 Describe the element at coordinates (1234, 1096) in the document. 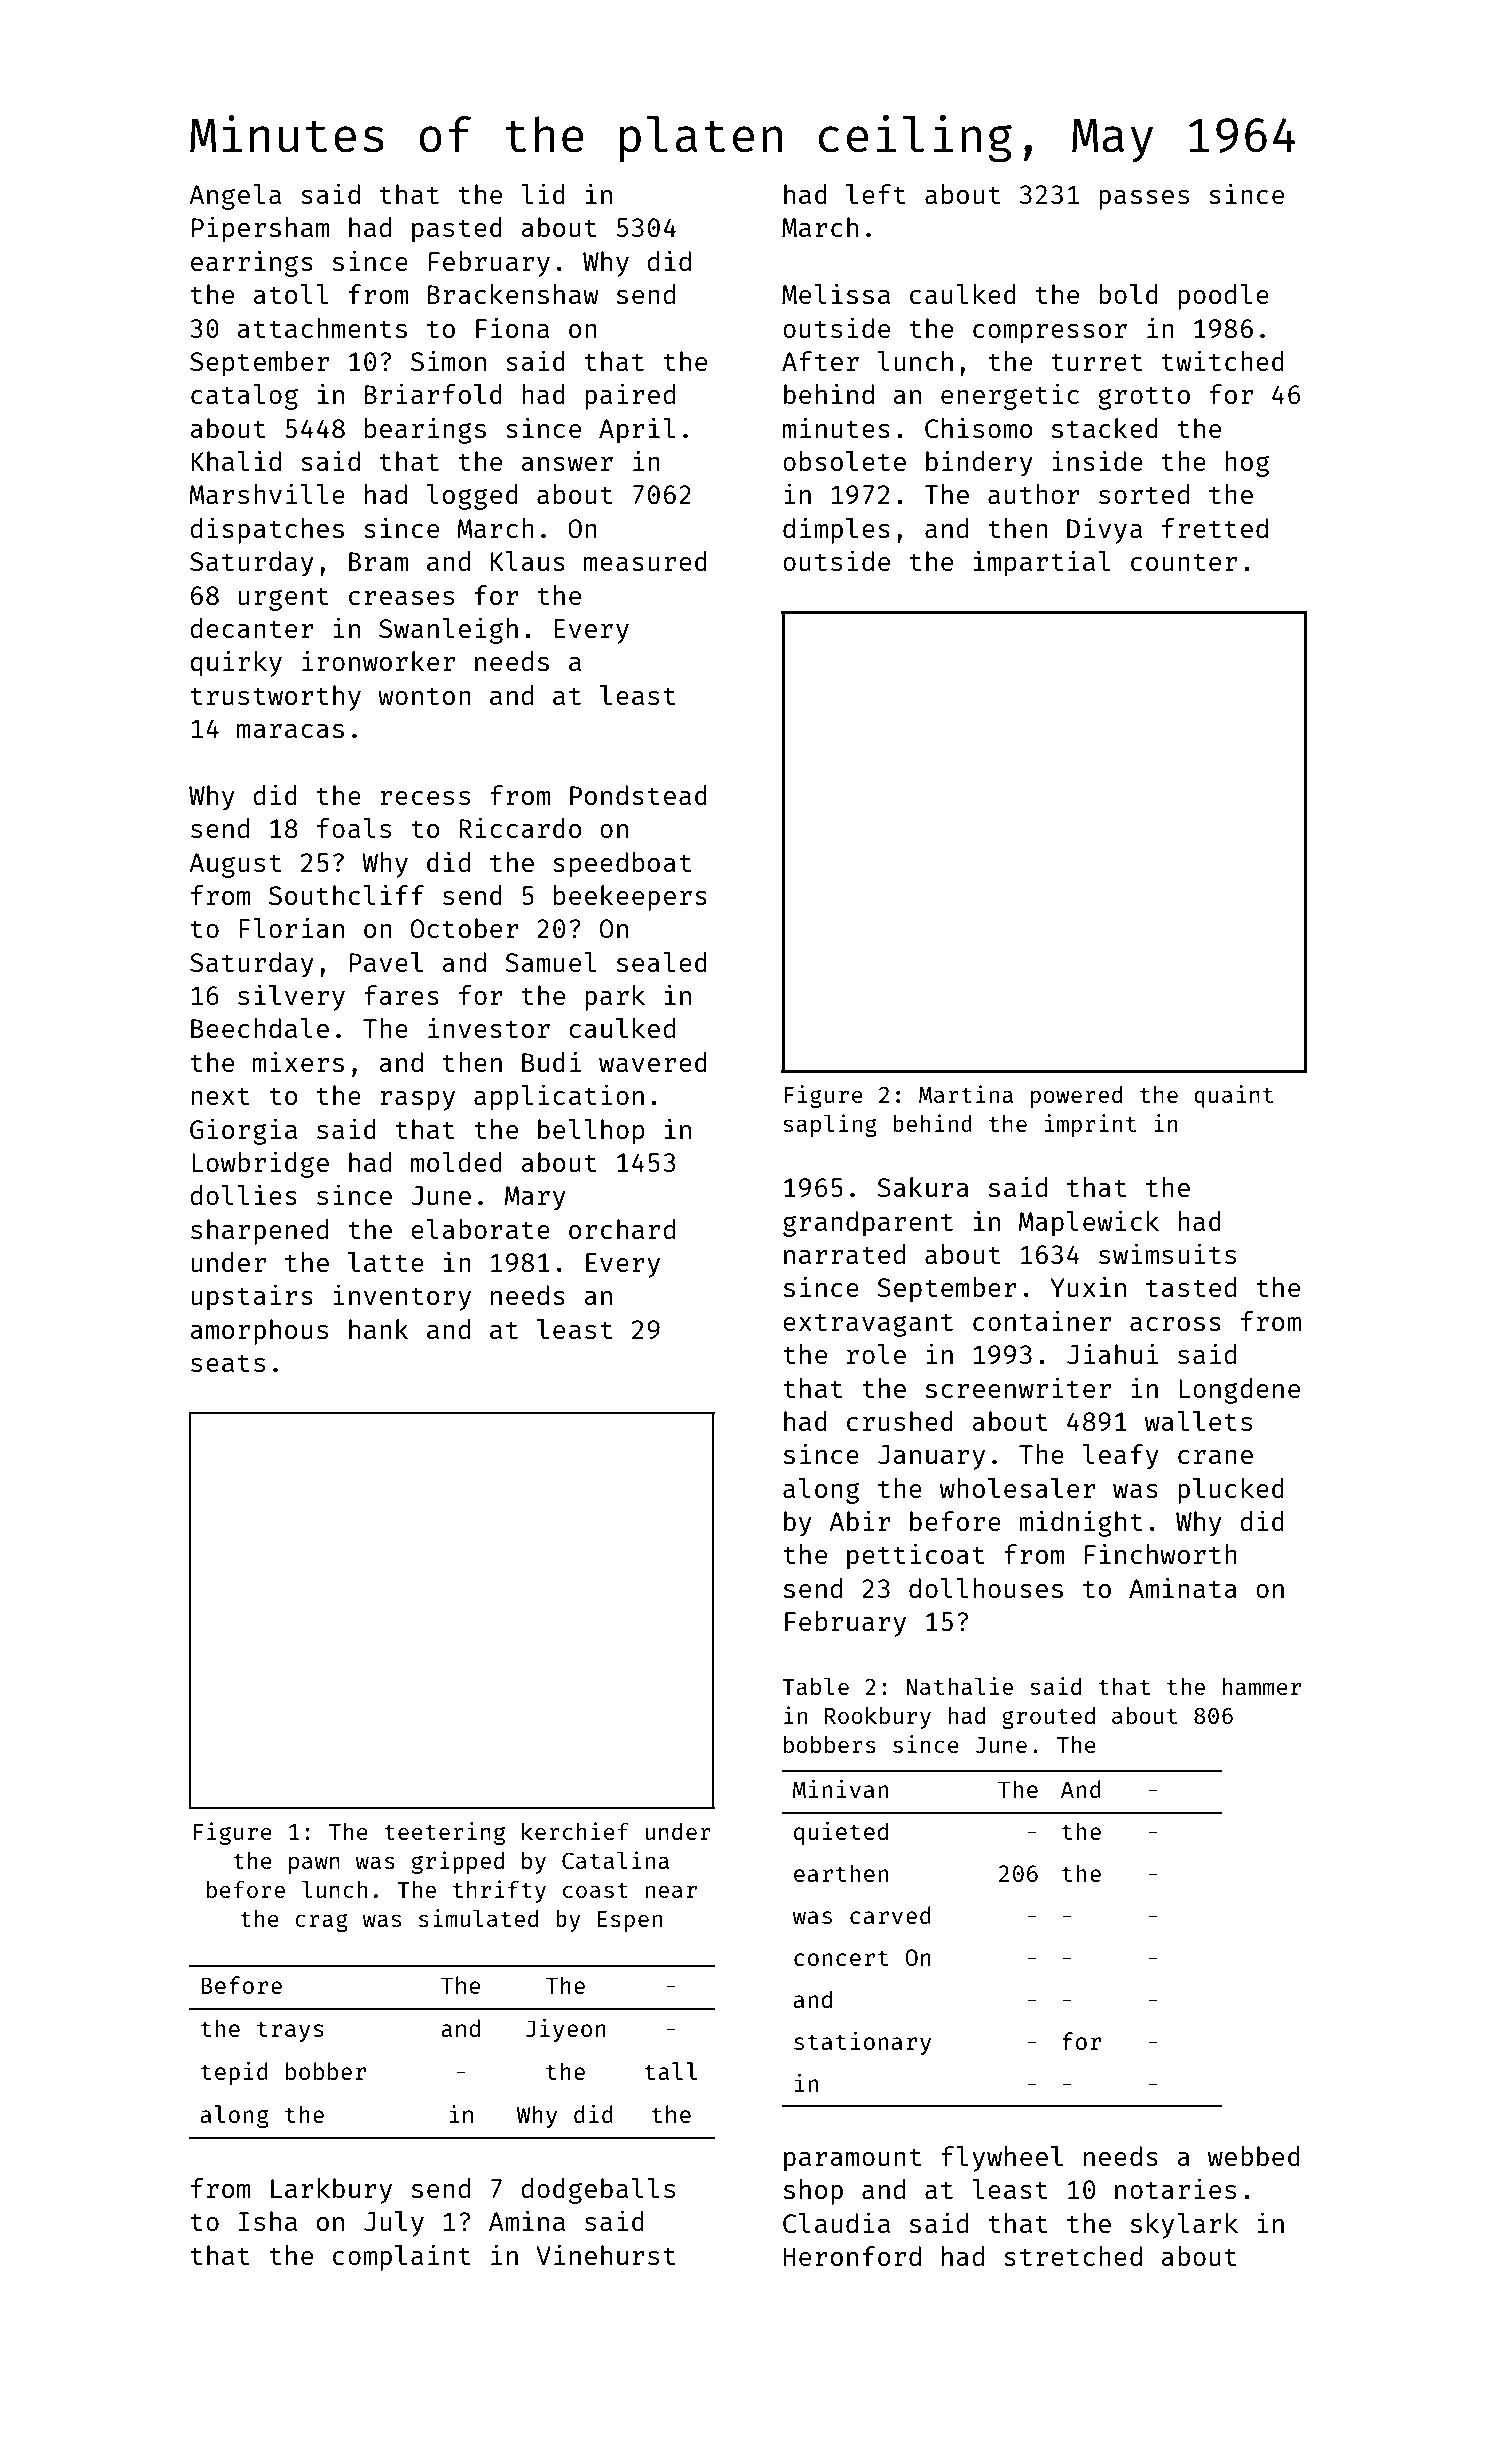

I see `quaint` at that location.
